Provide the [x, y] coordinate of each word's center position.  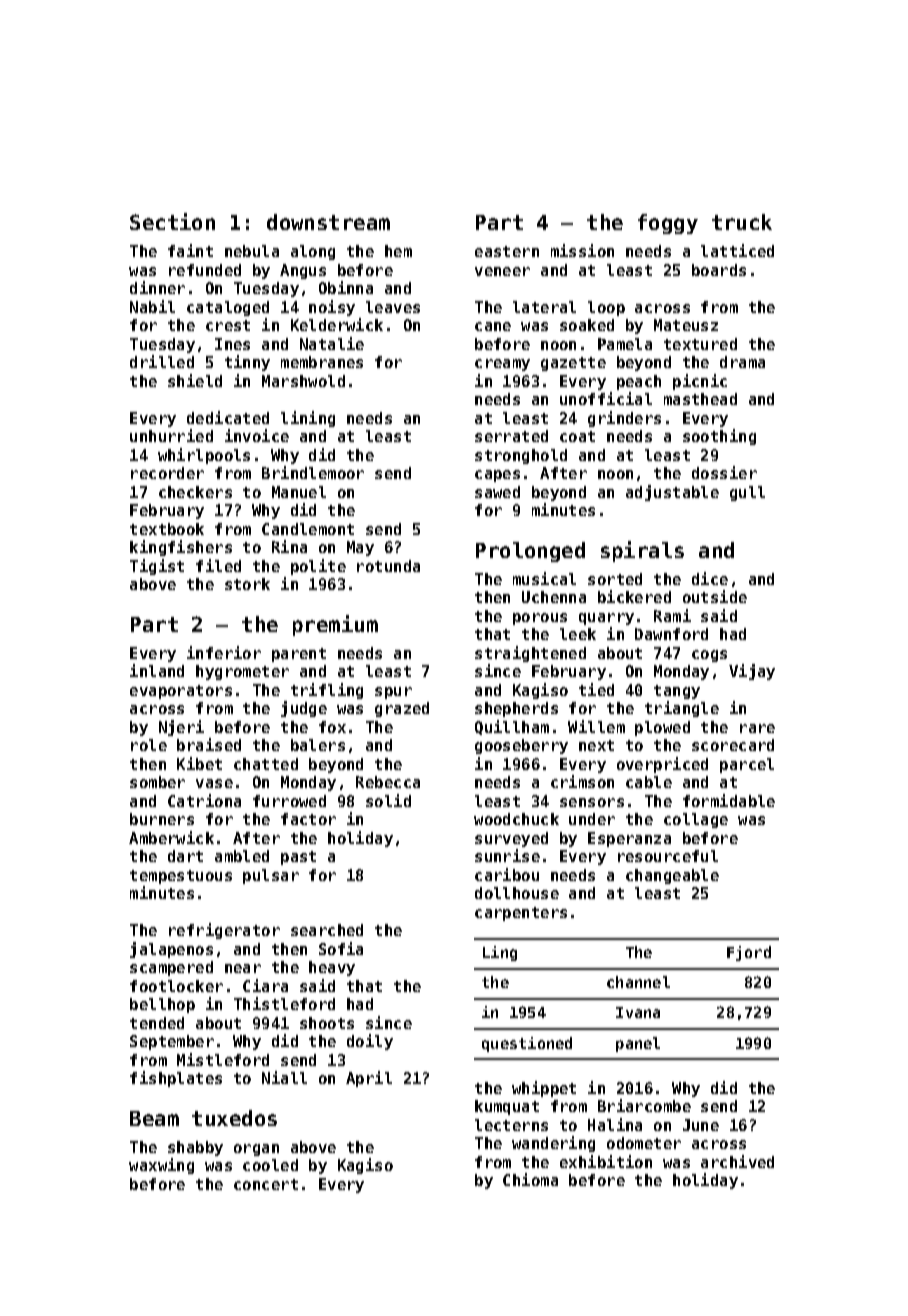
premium [335, 625]
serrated [511, 436]
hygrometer [242, 672]
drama [742, 362]
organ [256, 1150]
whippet [544, 1089]
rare [757, 728]
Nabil [152, 306]
